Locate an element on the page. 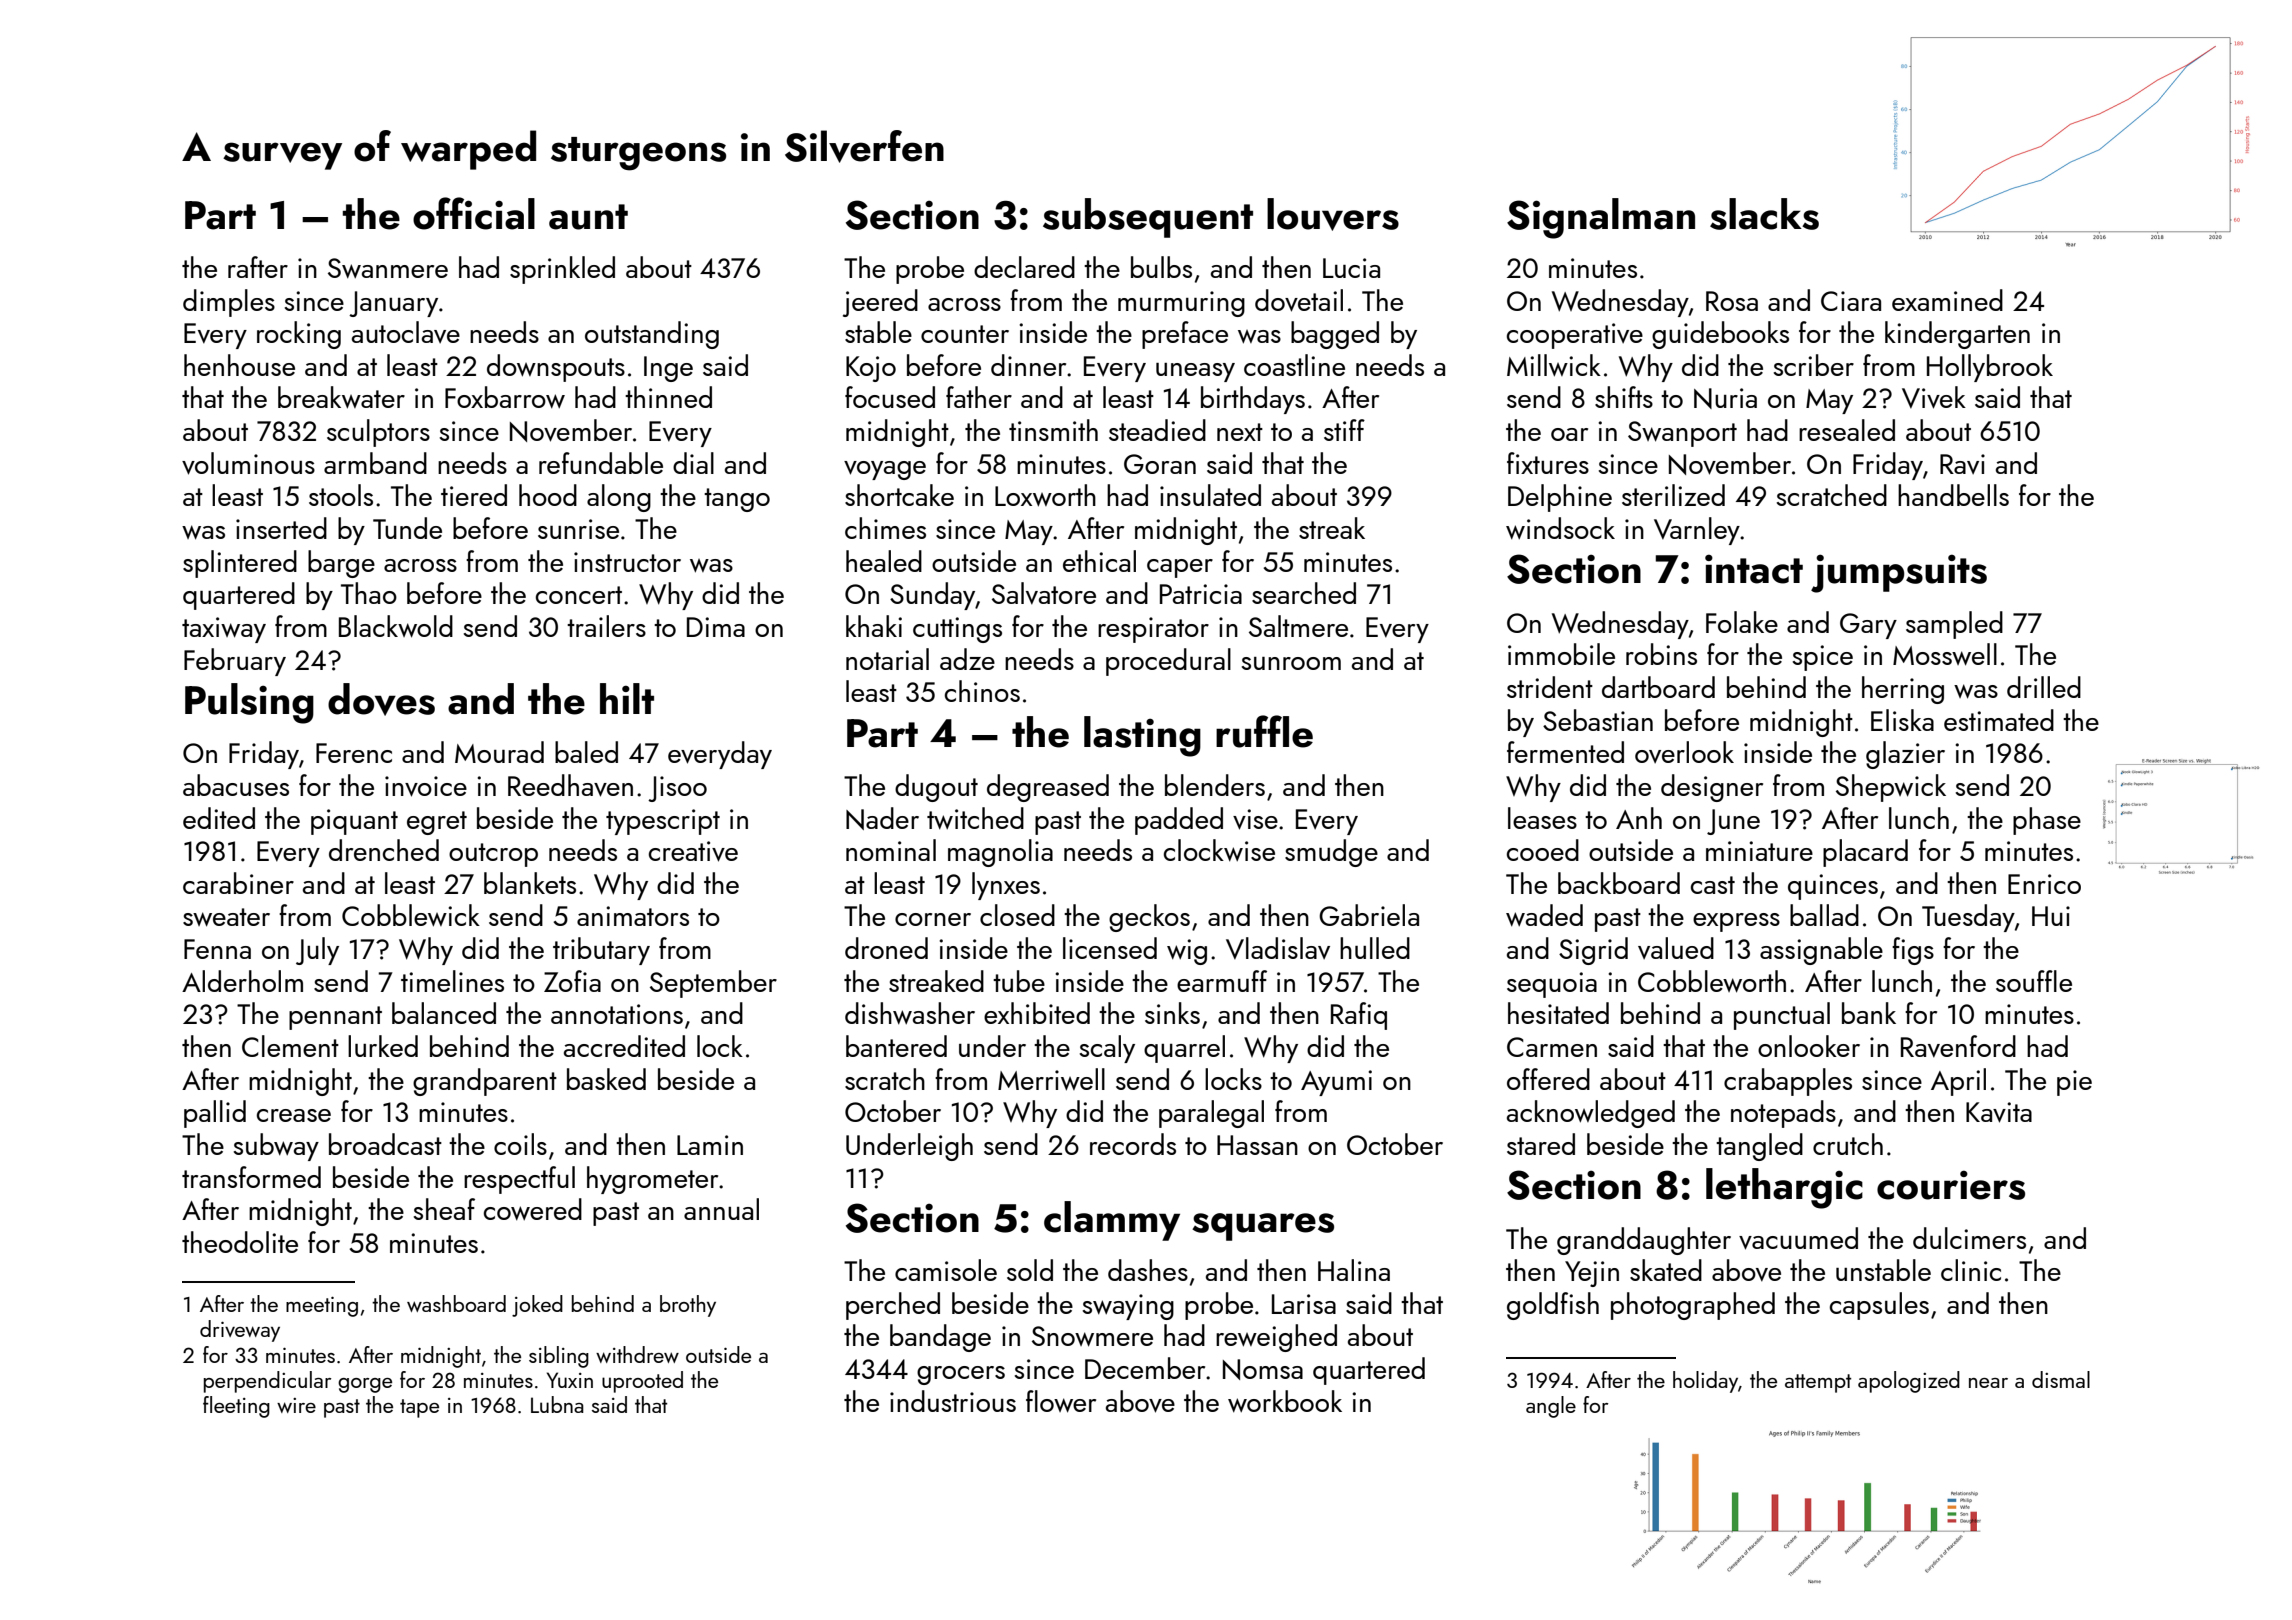 This page has height=1620, width=2292. sweater is located at coordinates (226, 917).
